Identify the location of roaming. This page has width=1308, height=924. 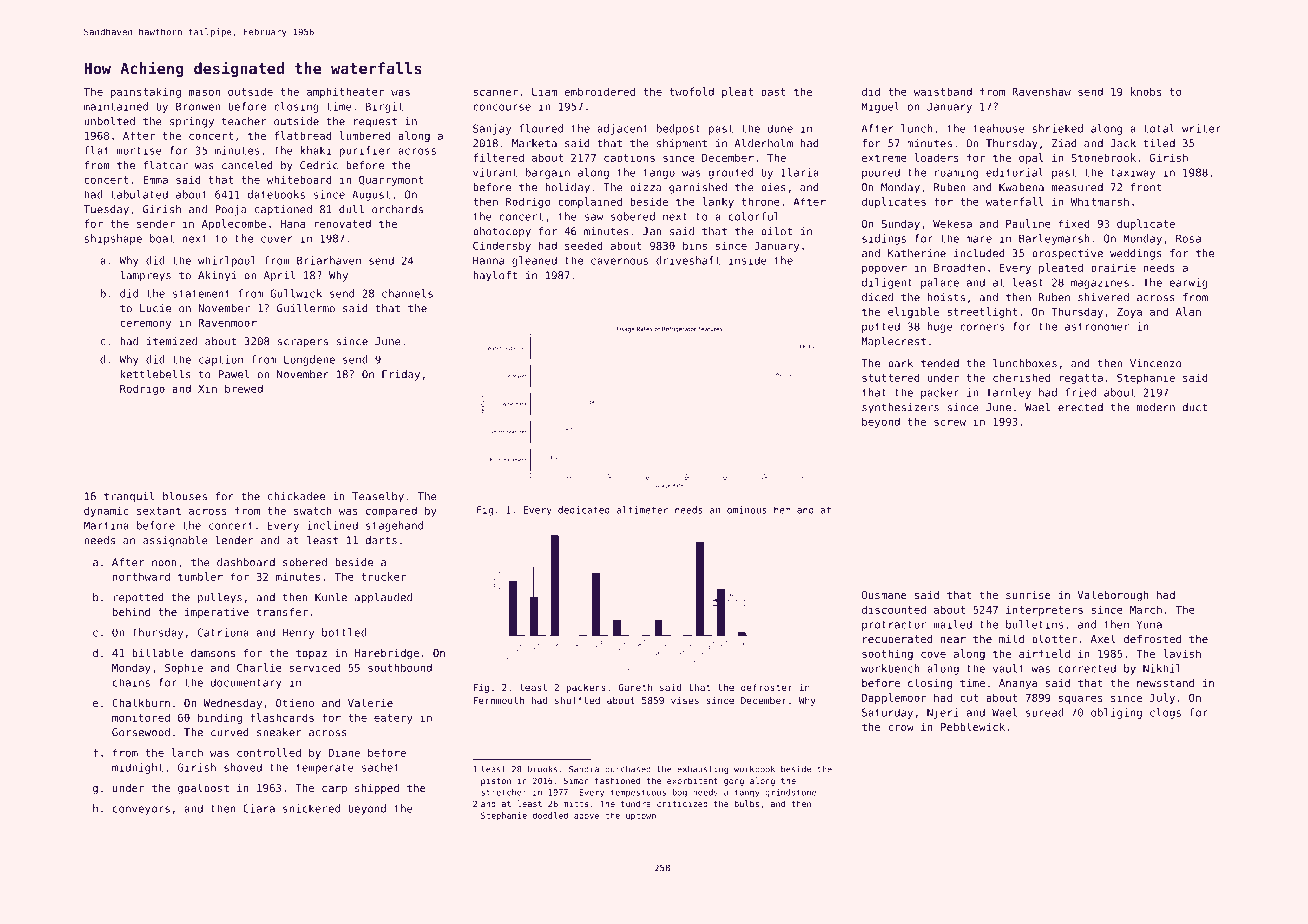
(956, 173).
